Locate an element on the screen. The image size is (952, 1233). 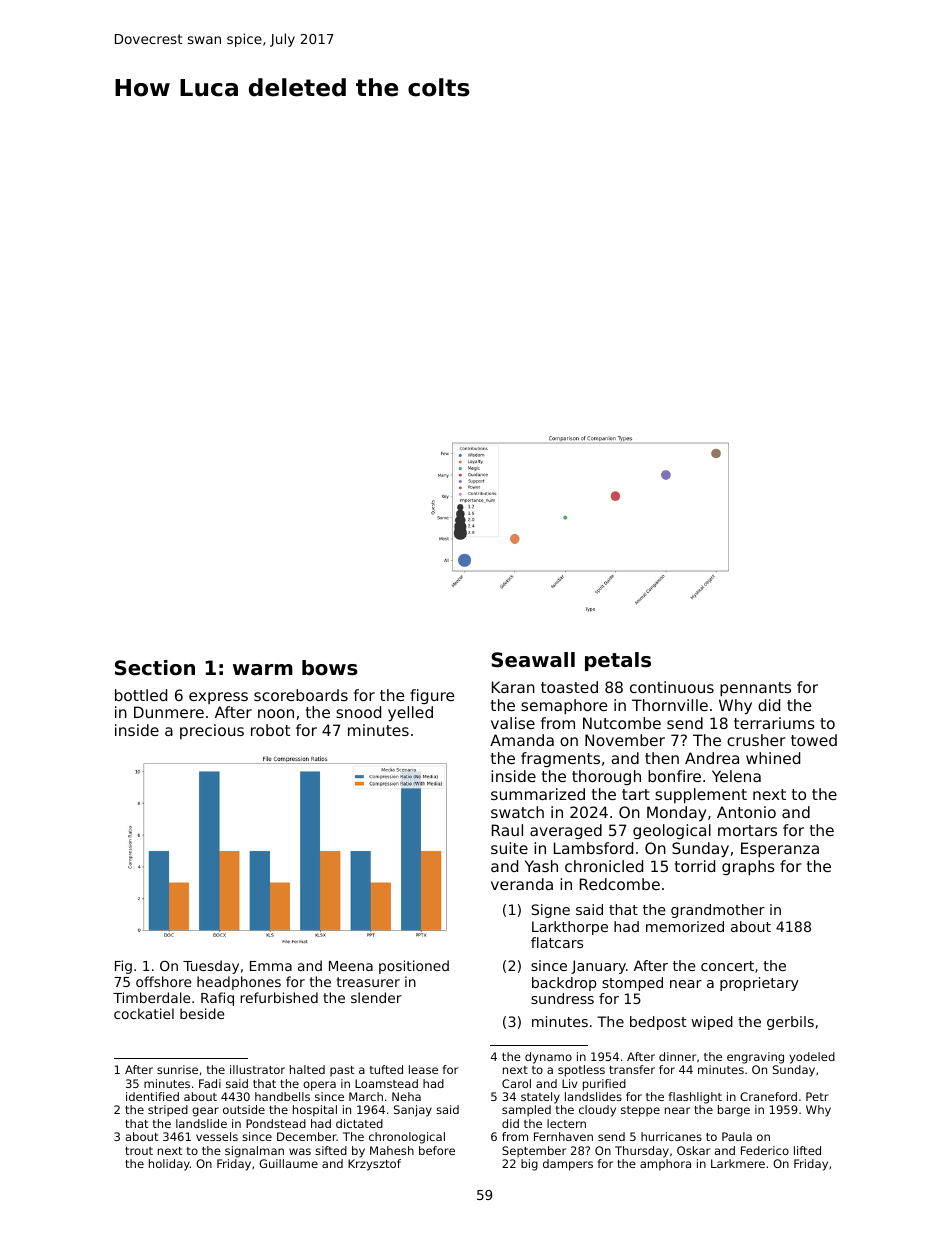
trout is located at coordinates (139, 1151).
